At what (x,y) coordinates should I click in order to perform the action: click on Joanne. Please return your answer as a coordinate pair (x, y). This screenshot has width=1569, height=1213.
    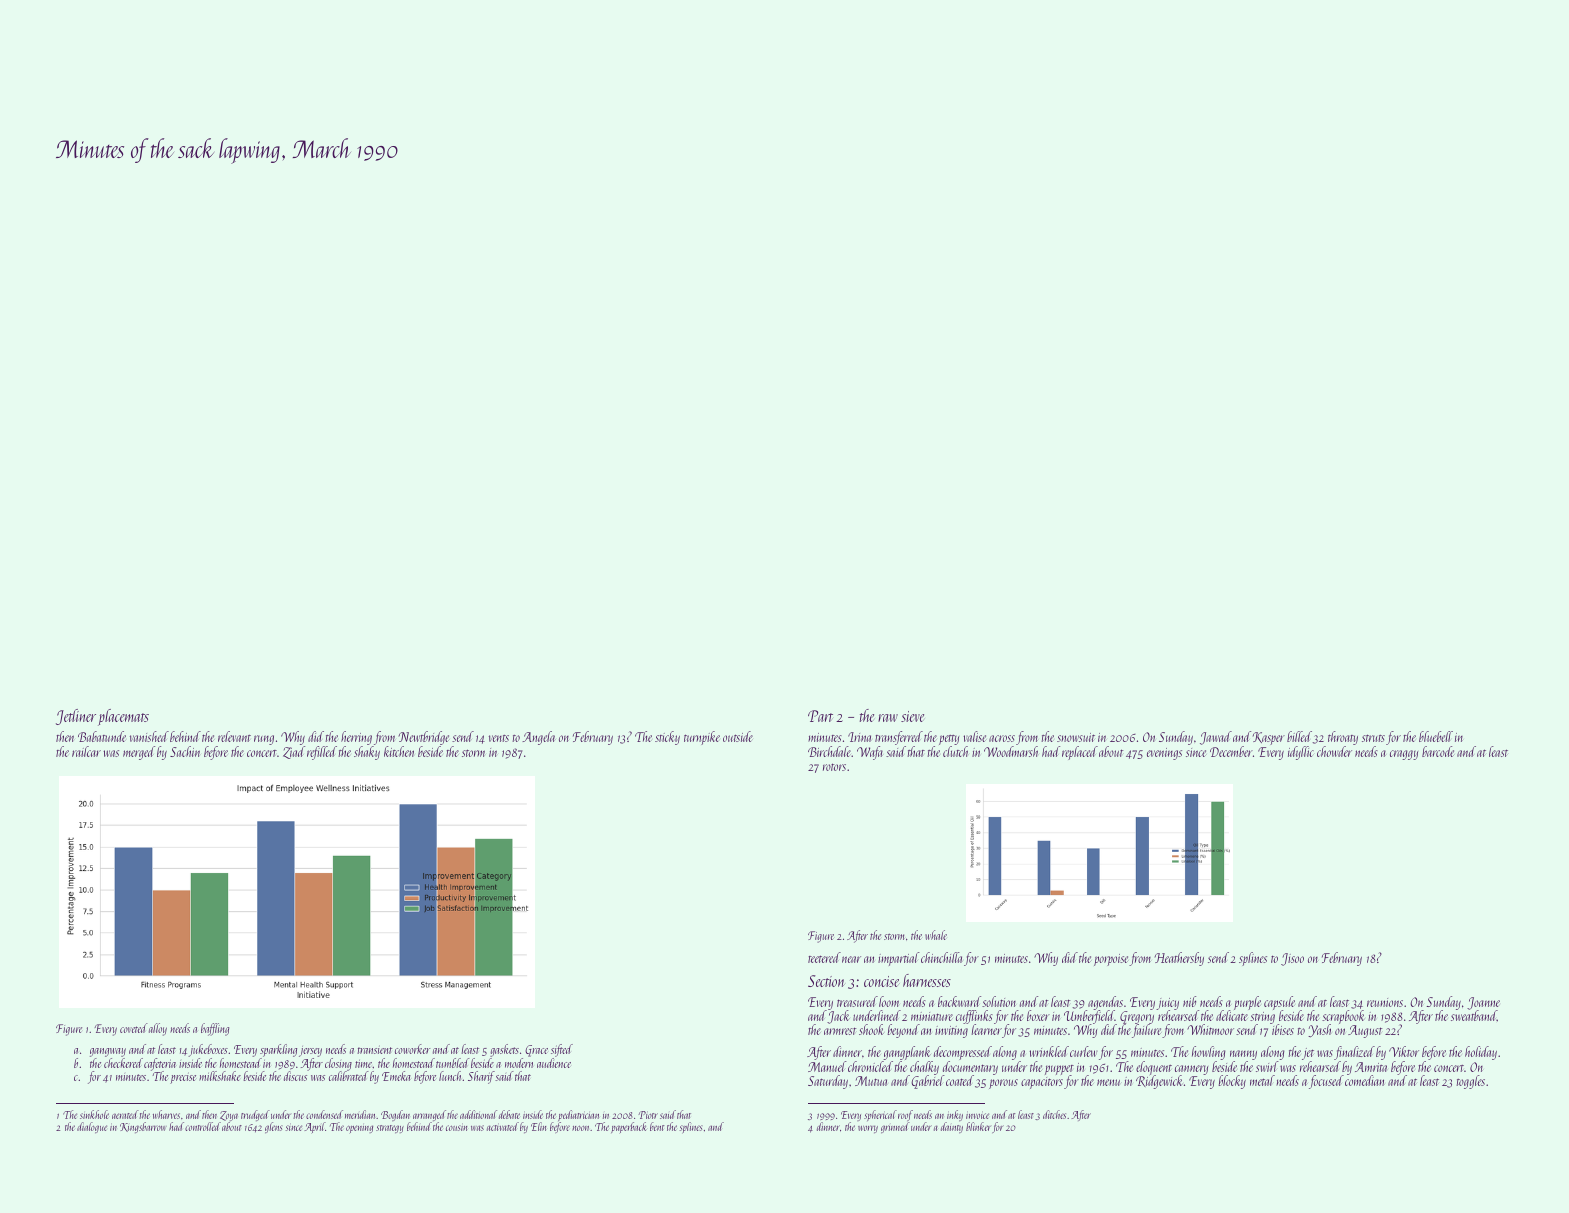
    Looking at the image, I should click on (1483, 1003).
